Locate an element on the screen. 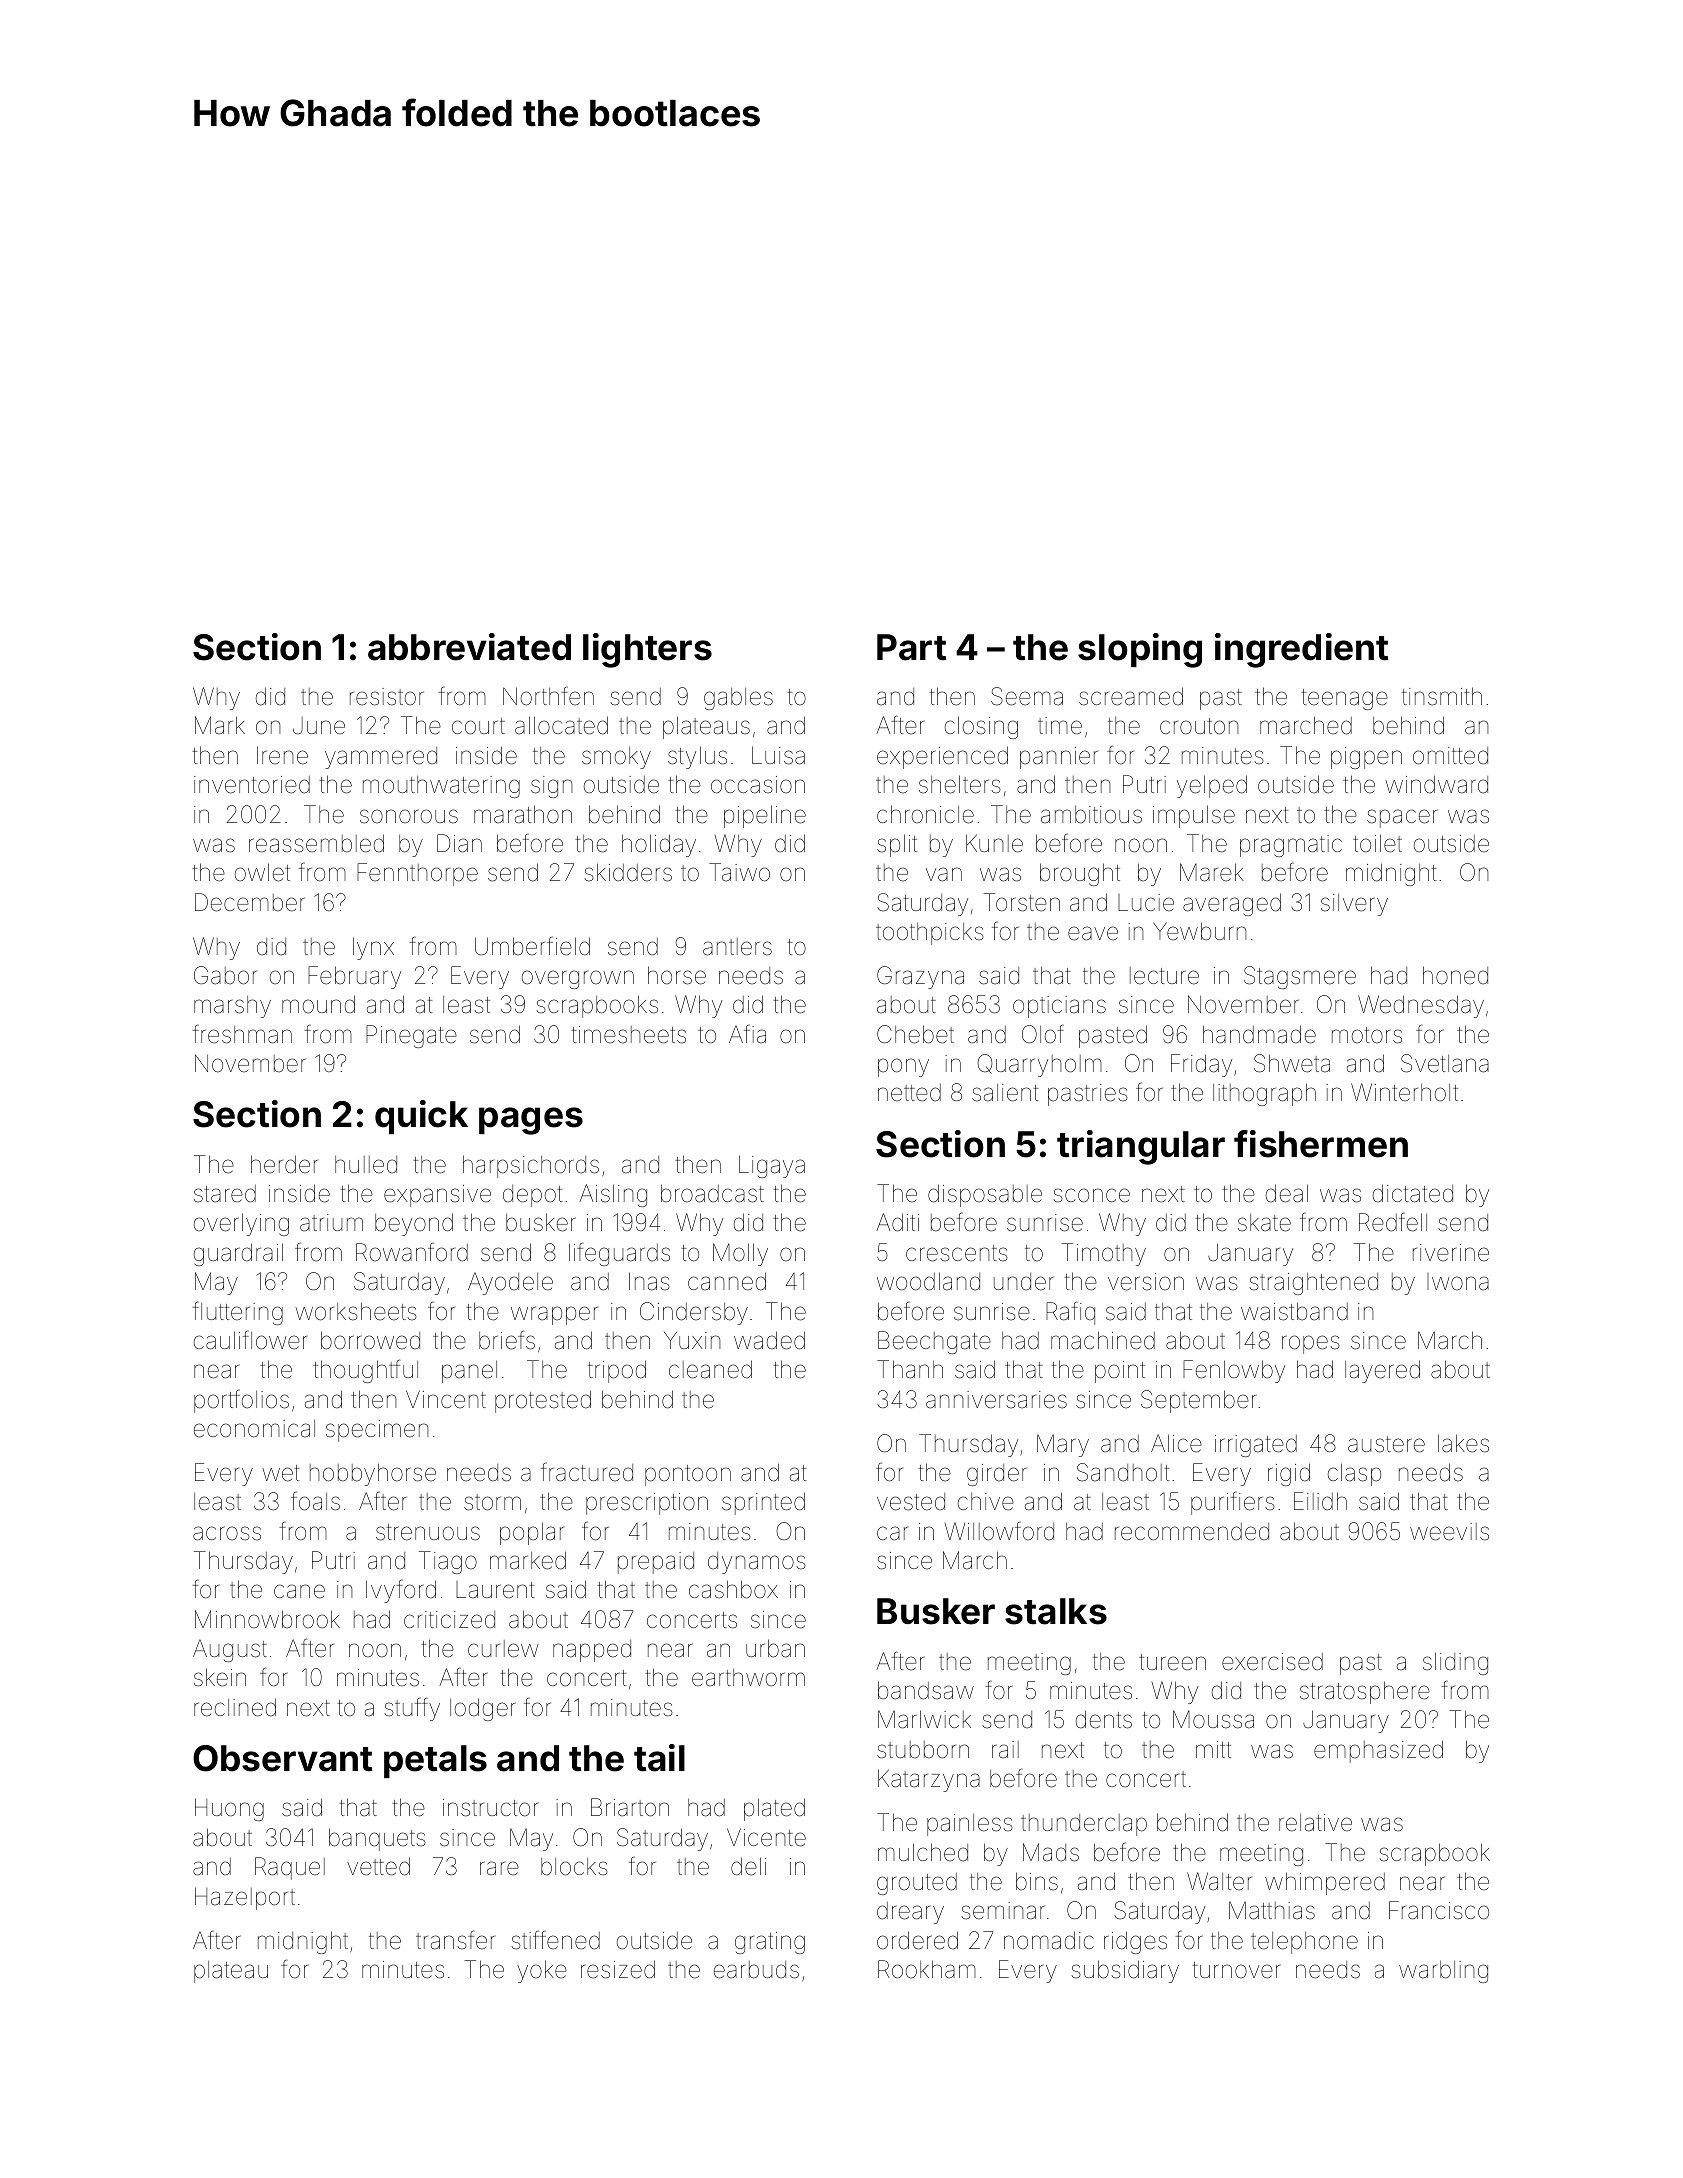 Image resolution: width=1683 pixels, height=2178 pixels. vested is located at coordinates (911, 1502).
